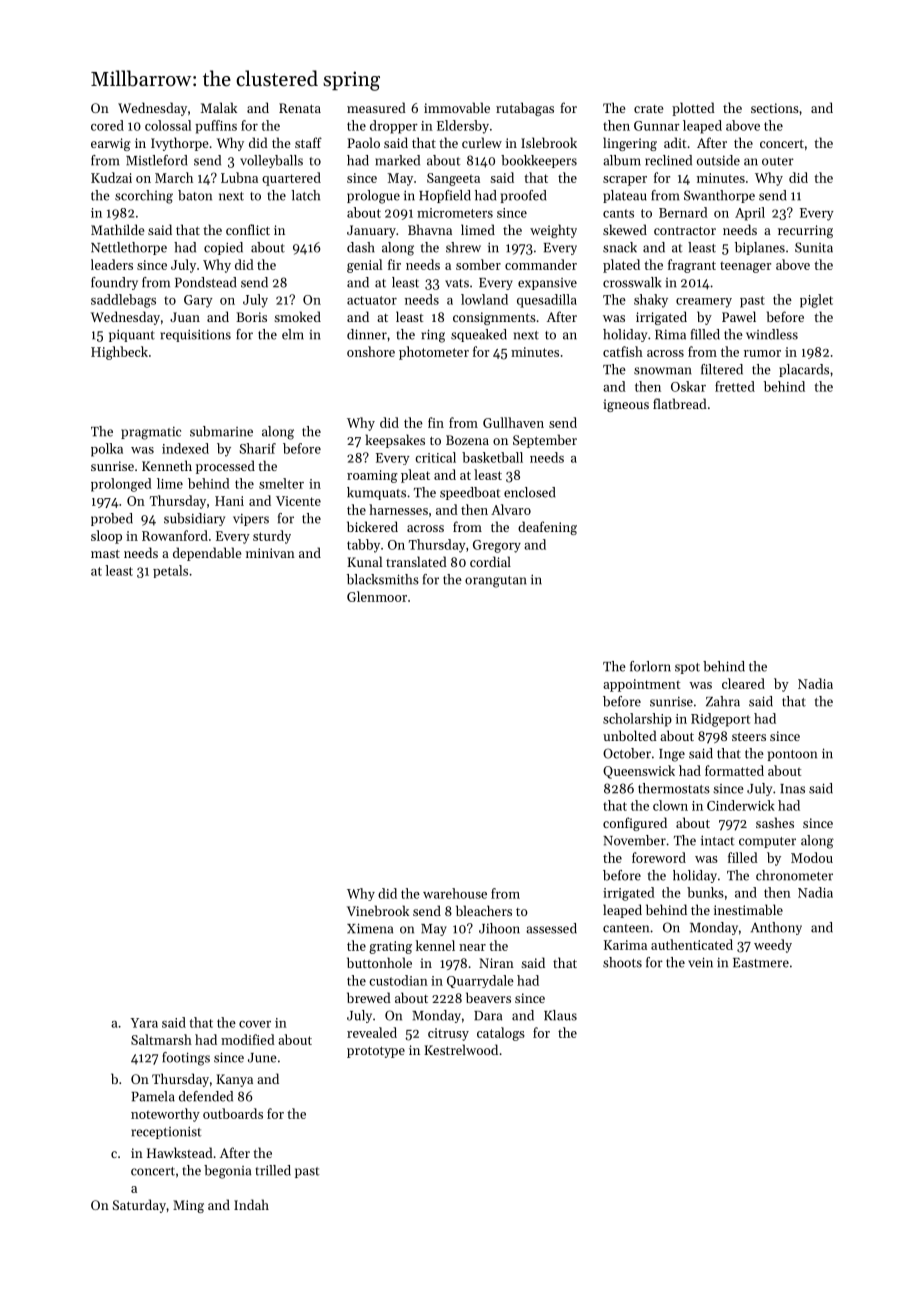  Describe the element at coordinates (762, 353) in the page. I see `rumor` at that location.
